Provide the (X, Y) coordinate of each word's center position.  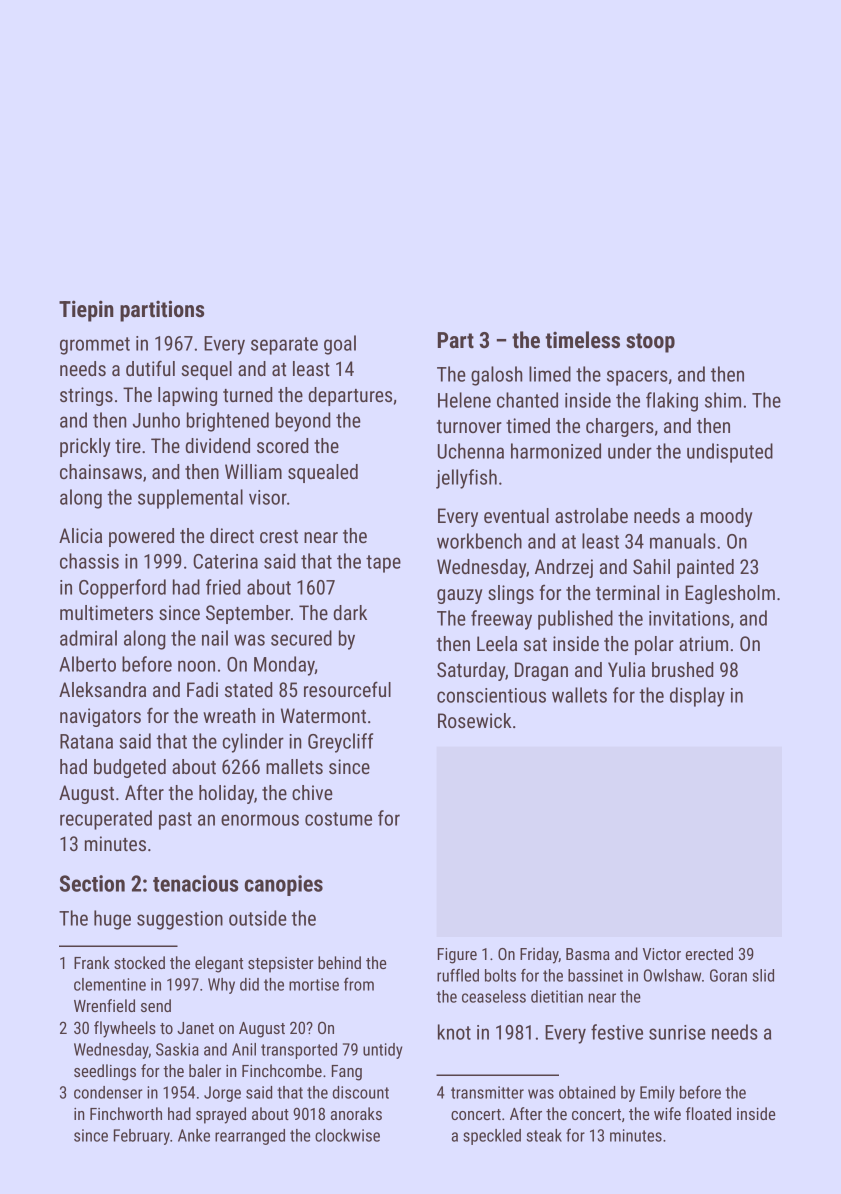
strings (86, 396)
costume (338, 819)
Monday (284, 666)
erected (709, 953)
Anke (194, 1135)
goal (340, 345)
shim (723, 400)
